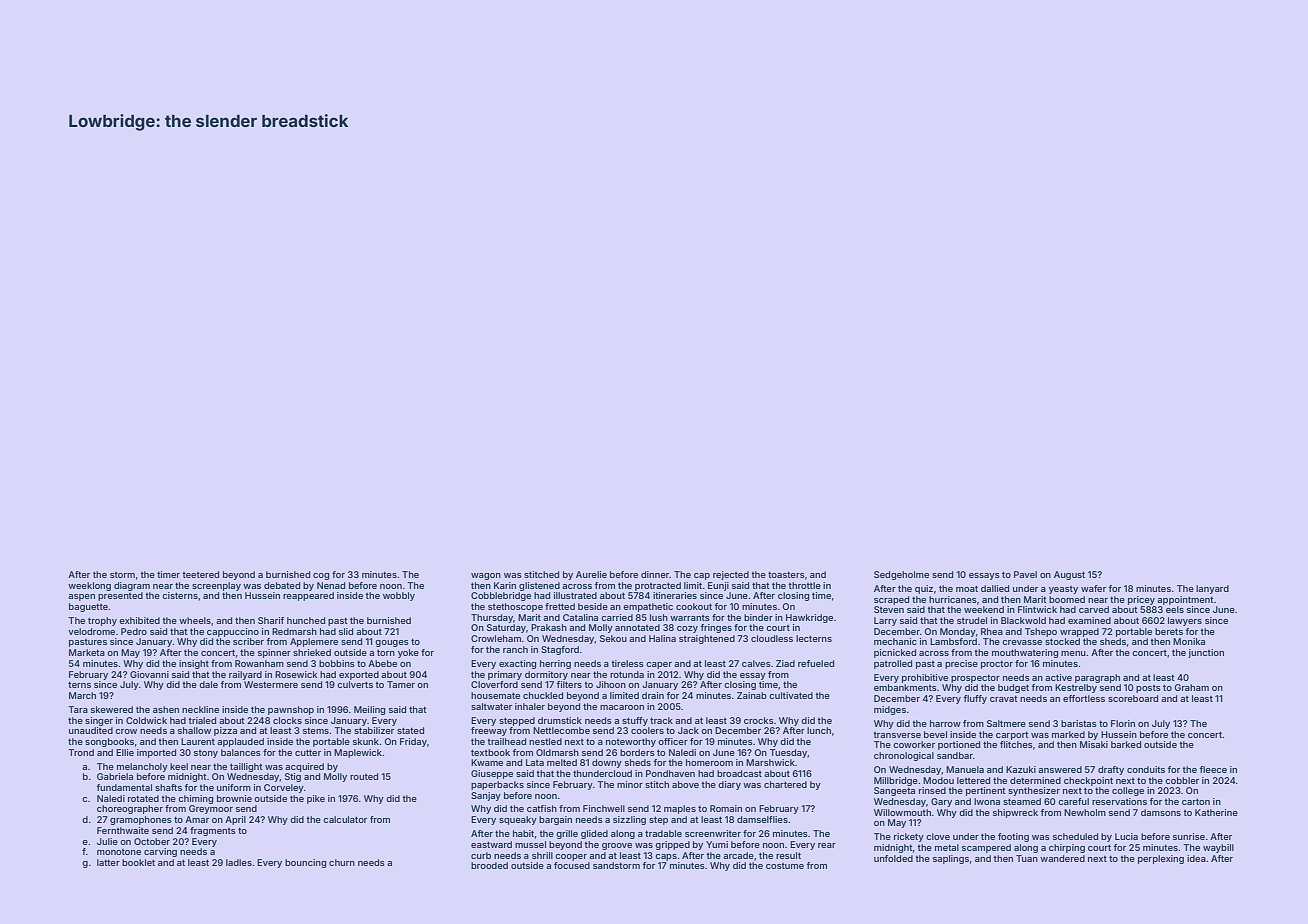 Image resolution: width=1308 pixels, height=924 pixels. Describe the element at coordinates (305, 863) in the screenshot. I see `bouncing` at that location.
